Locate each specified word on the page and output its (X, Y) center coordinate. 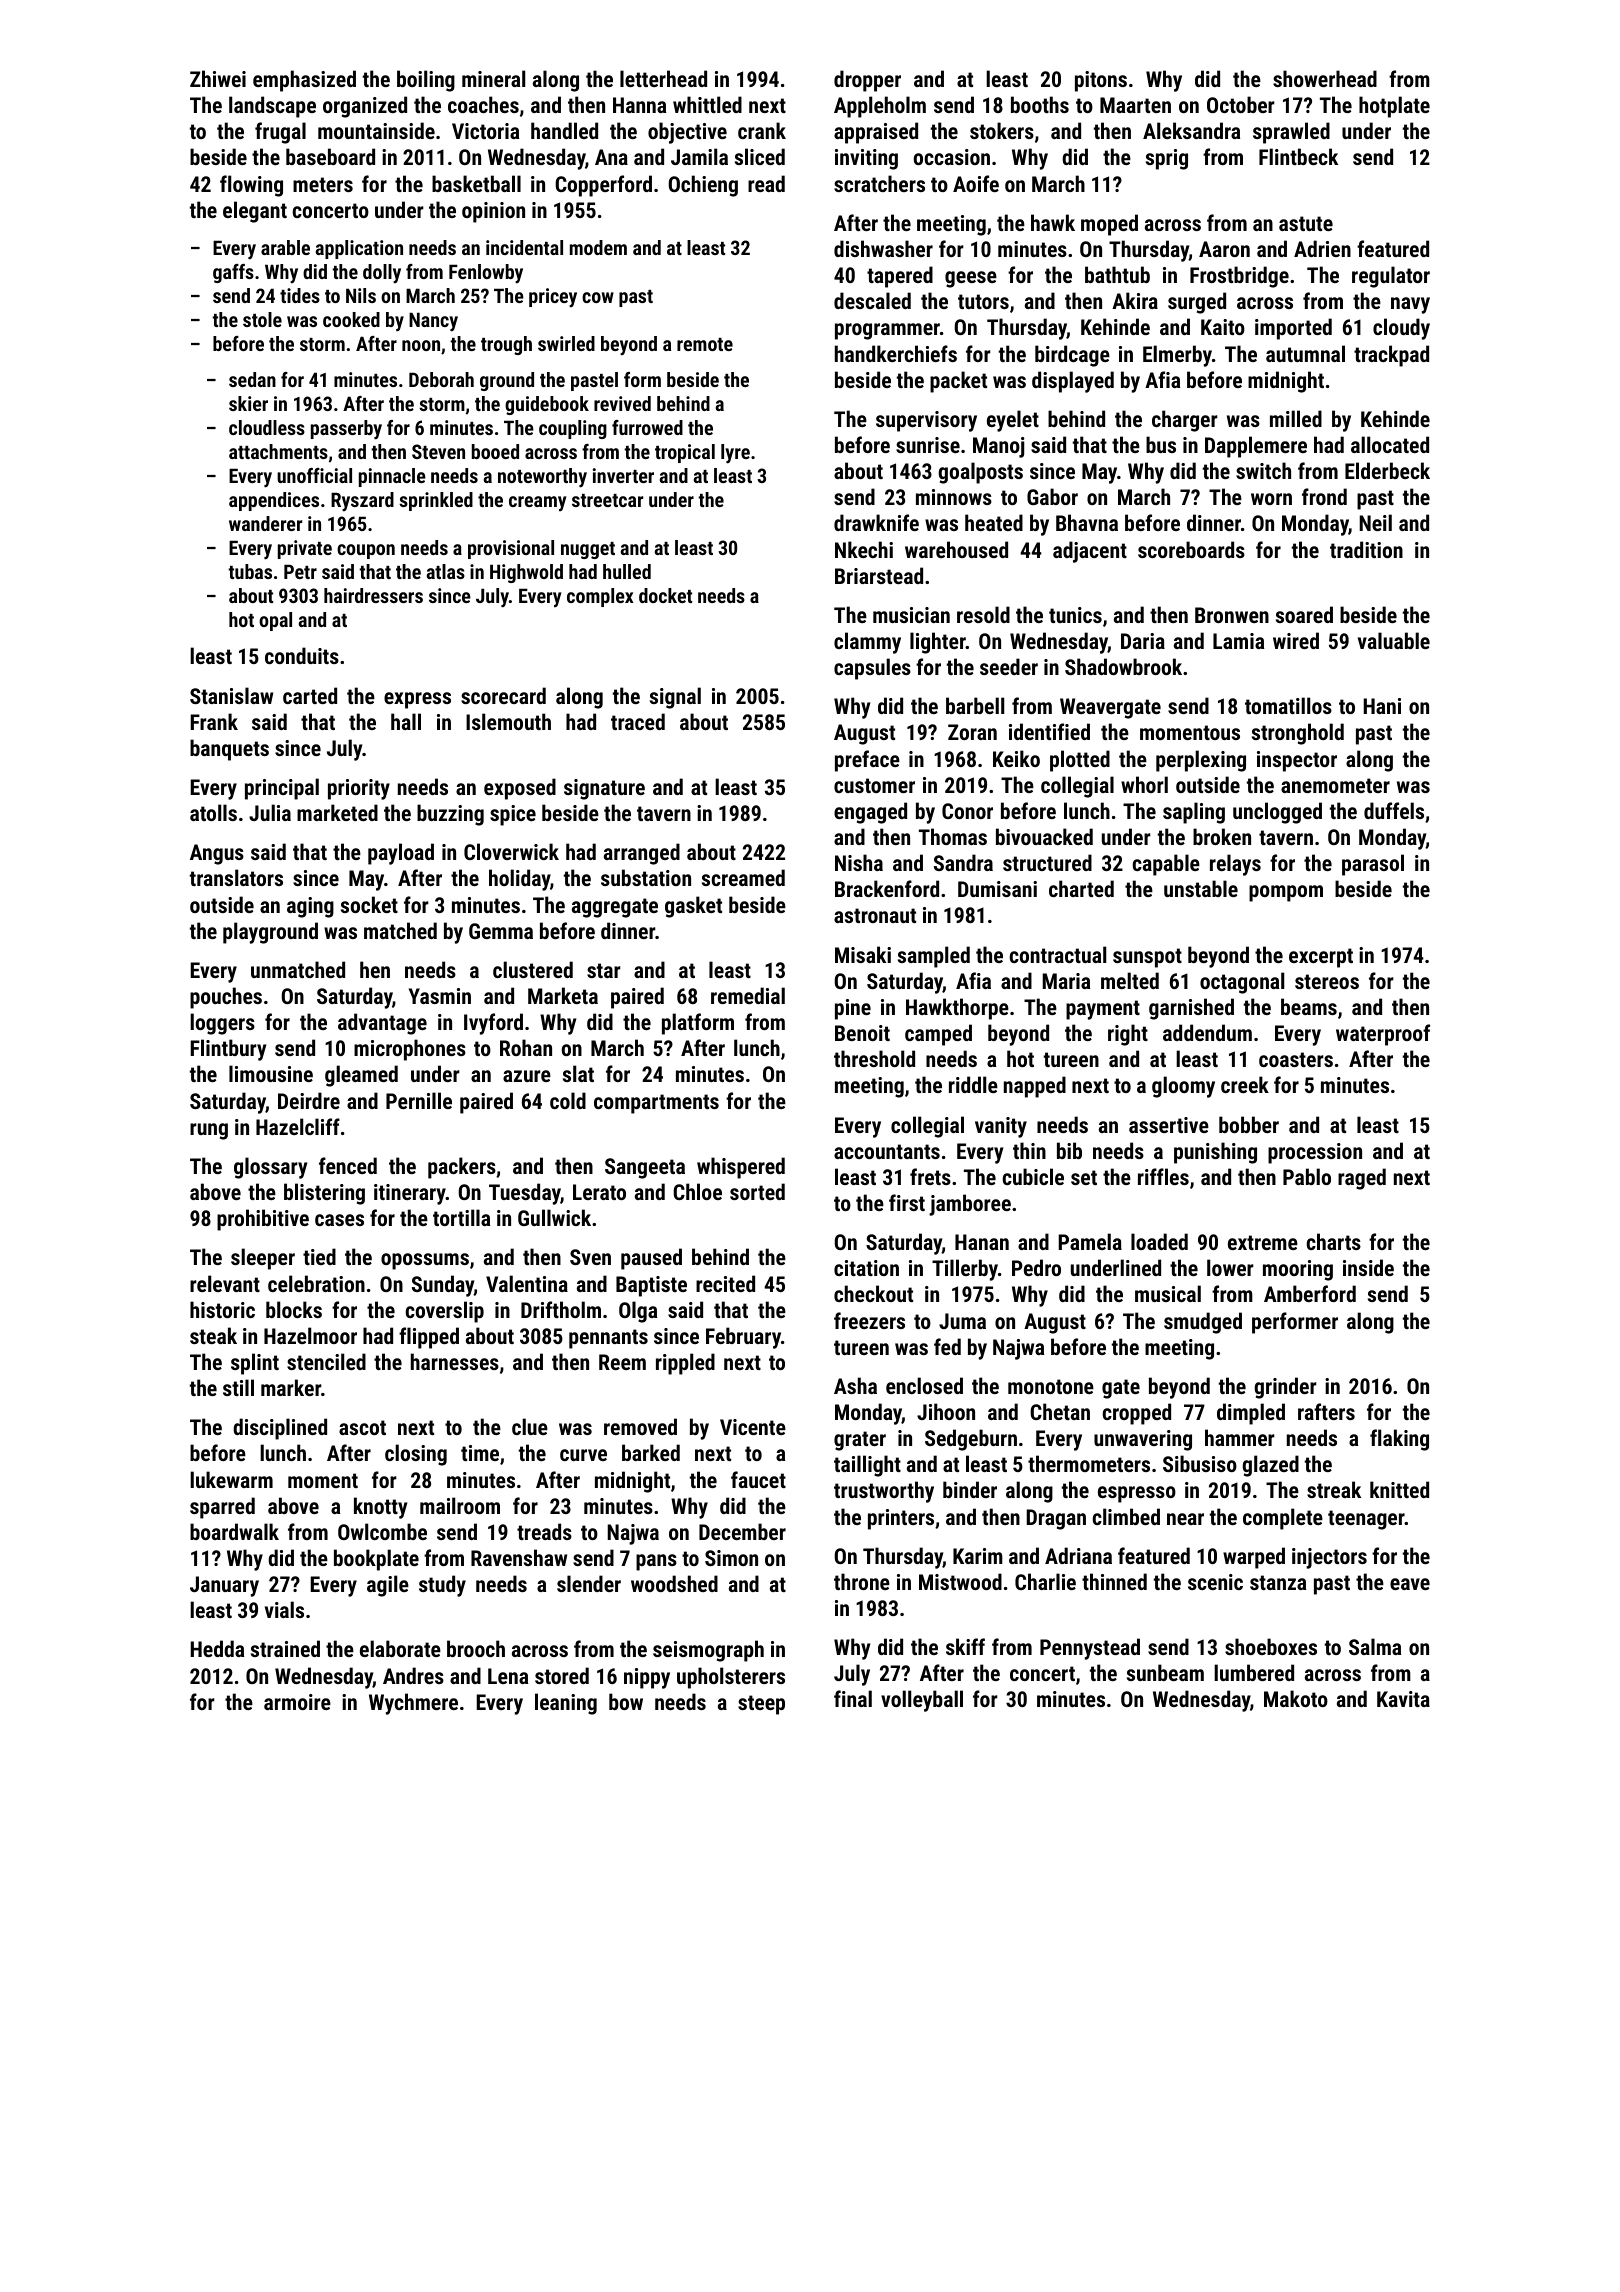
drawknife (876, 522)
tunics (1075, 615)
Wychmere (413, 1704)
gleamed (361, 1076)
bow (626, 1701)
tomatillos (1288, 705)
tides (300, 295)
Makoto (1296, 1698)
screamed (743, 877)
